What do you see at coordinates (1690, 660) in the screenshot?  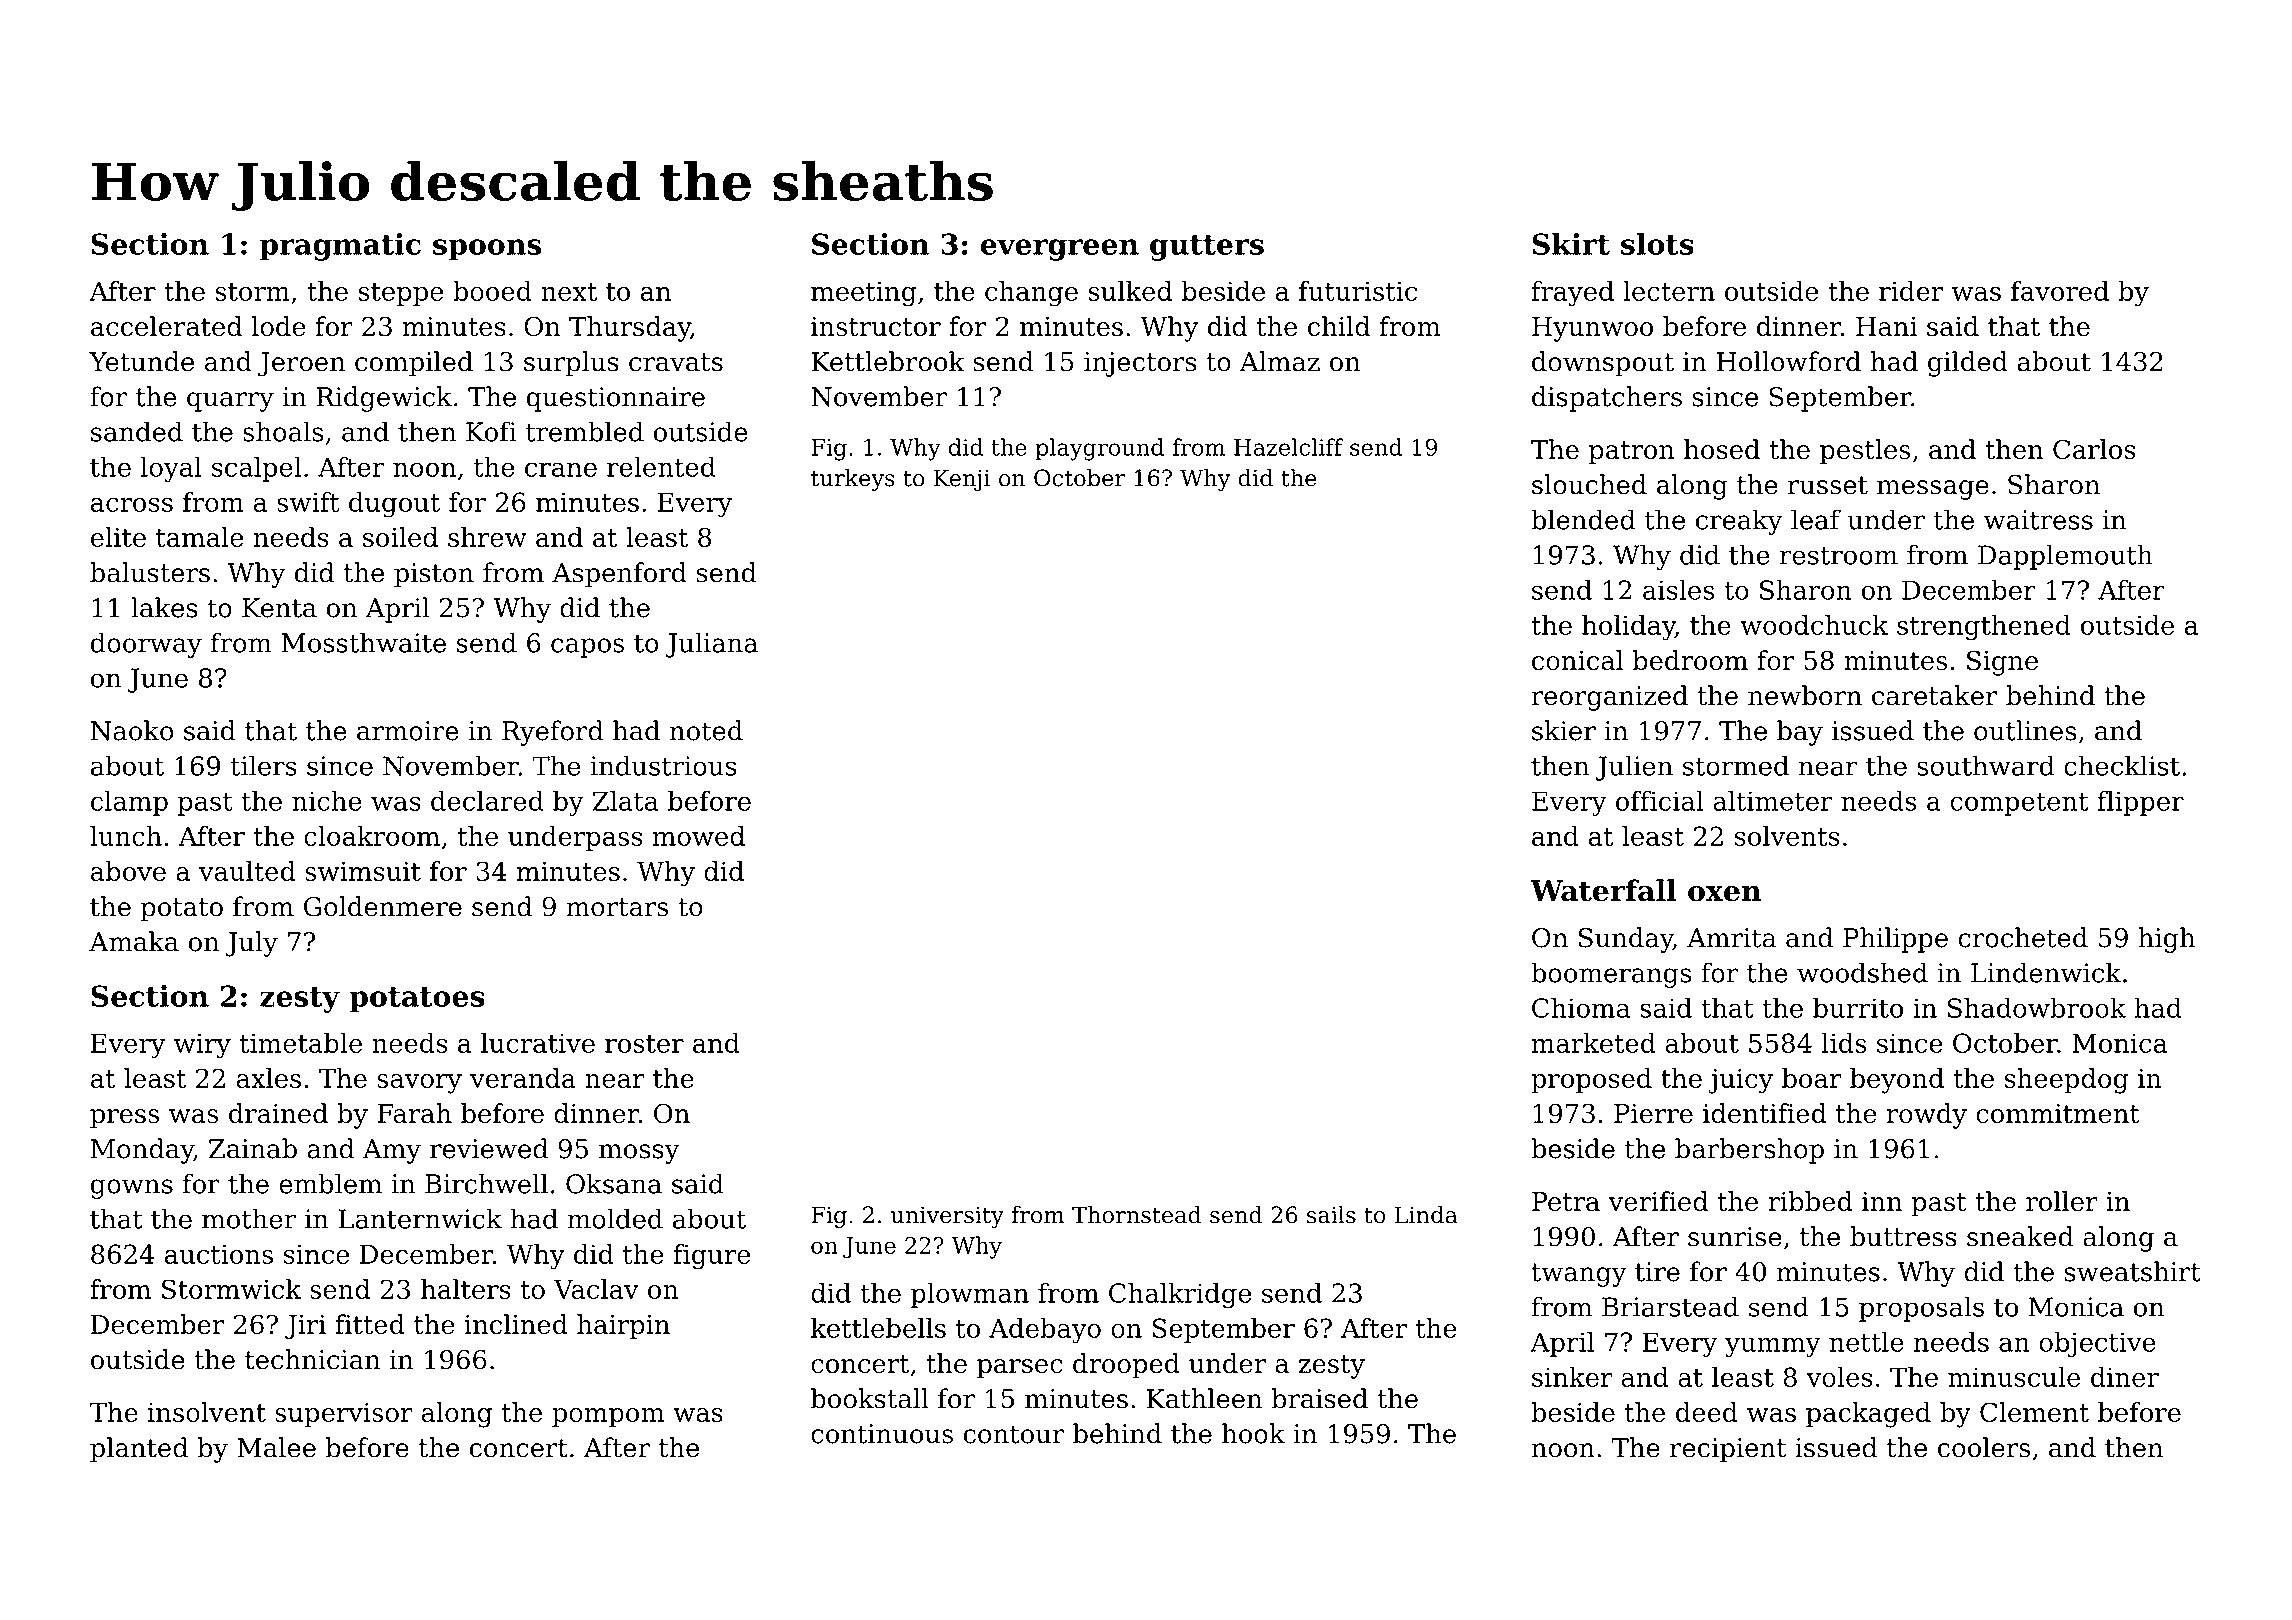 I see `bedroom` at bounding box center [1690, 660].
